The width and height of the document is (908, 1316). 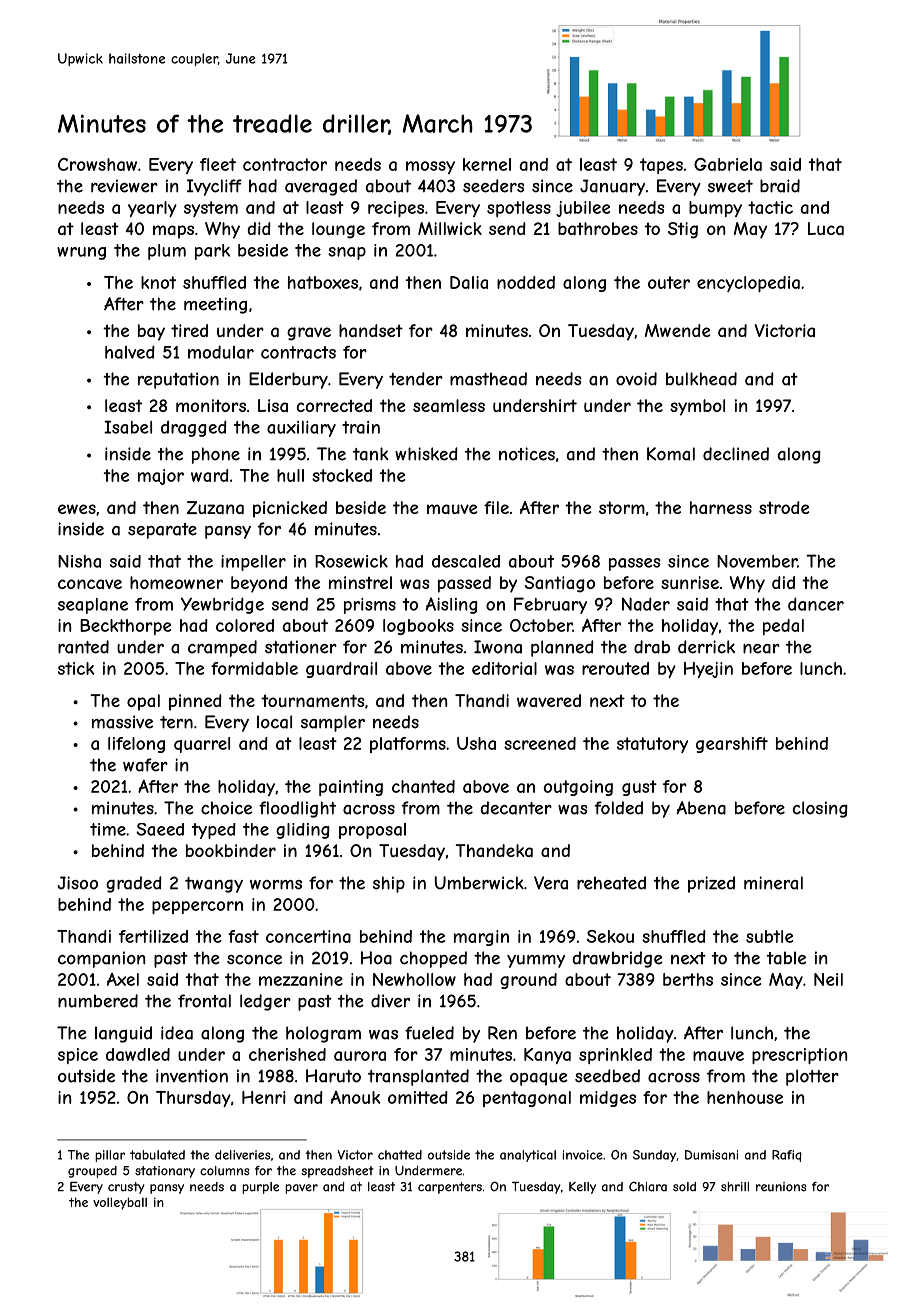 What do you see at coordinates (526, 282) in the document?
I see `nodded` at bounding box center [526, 282].
